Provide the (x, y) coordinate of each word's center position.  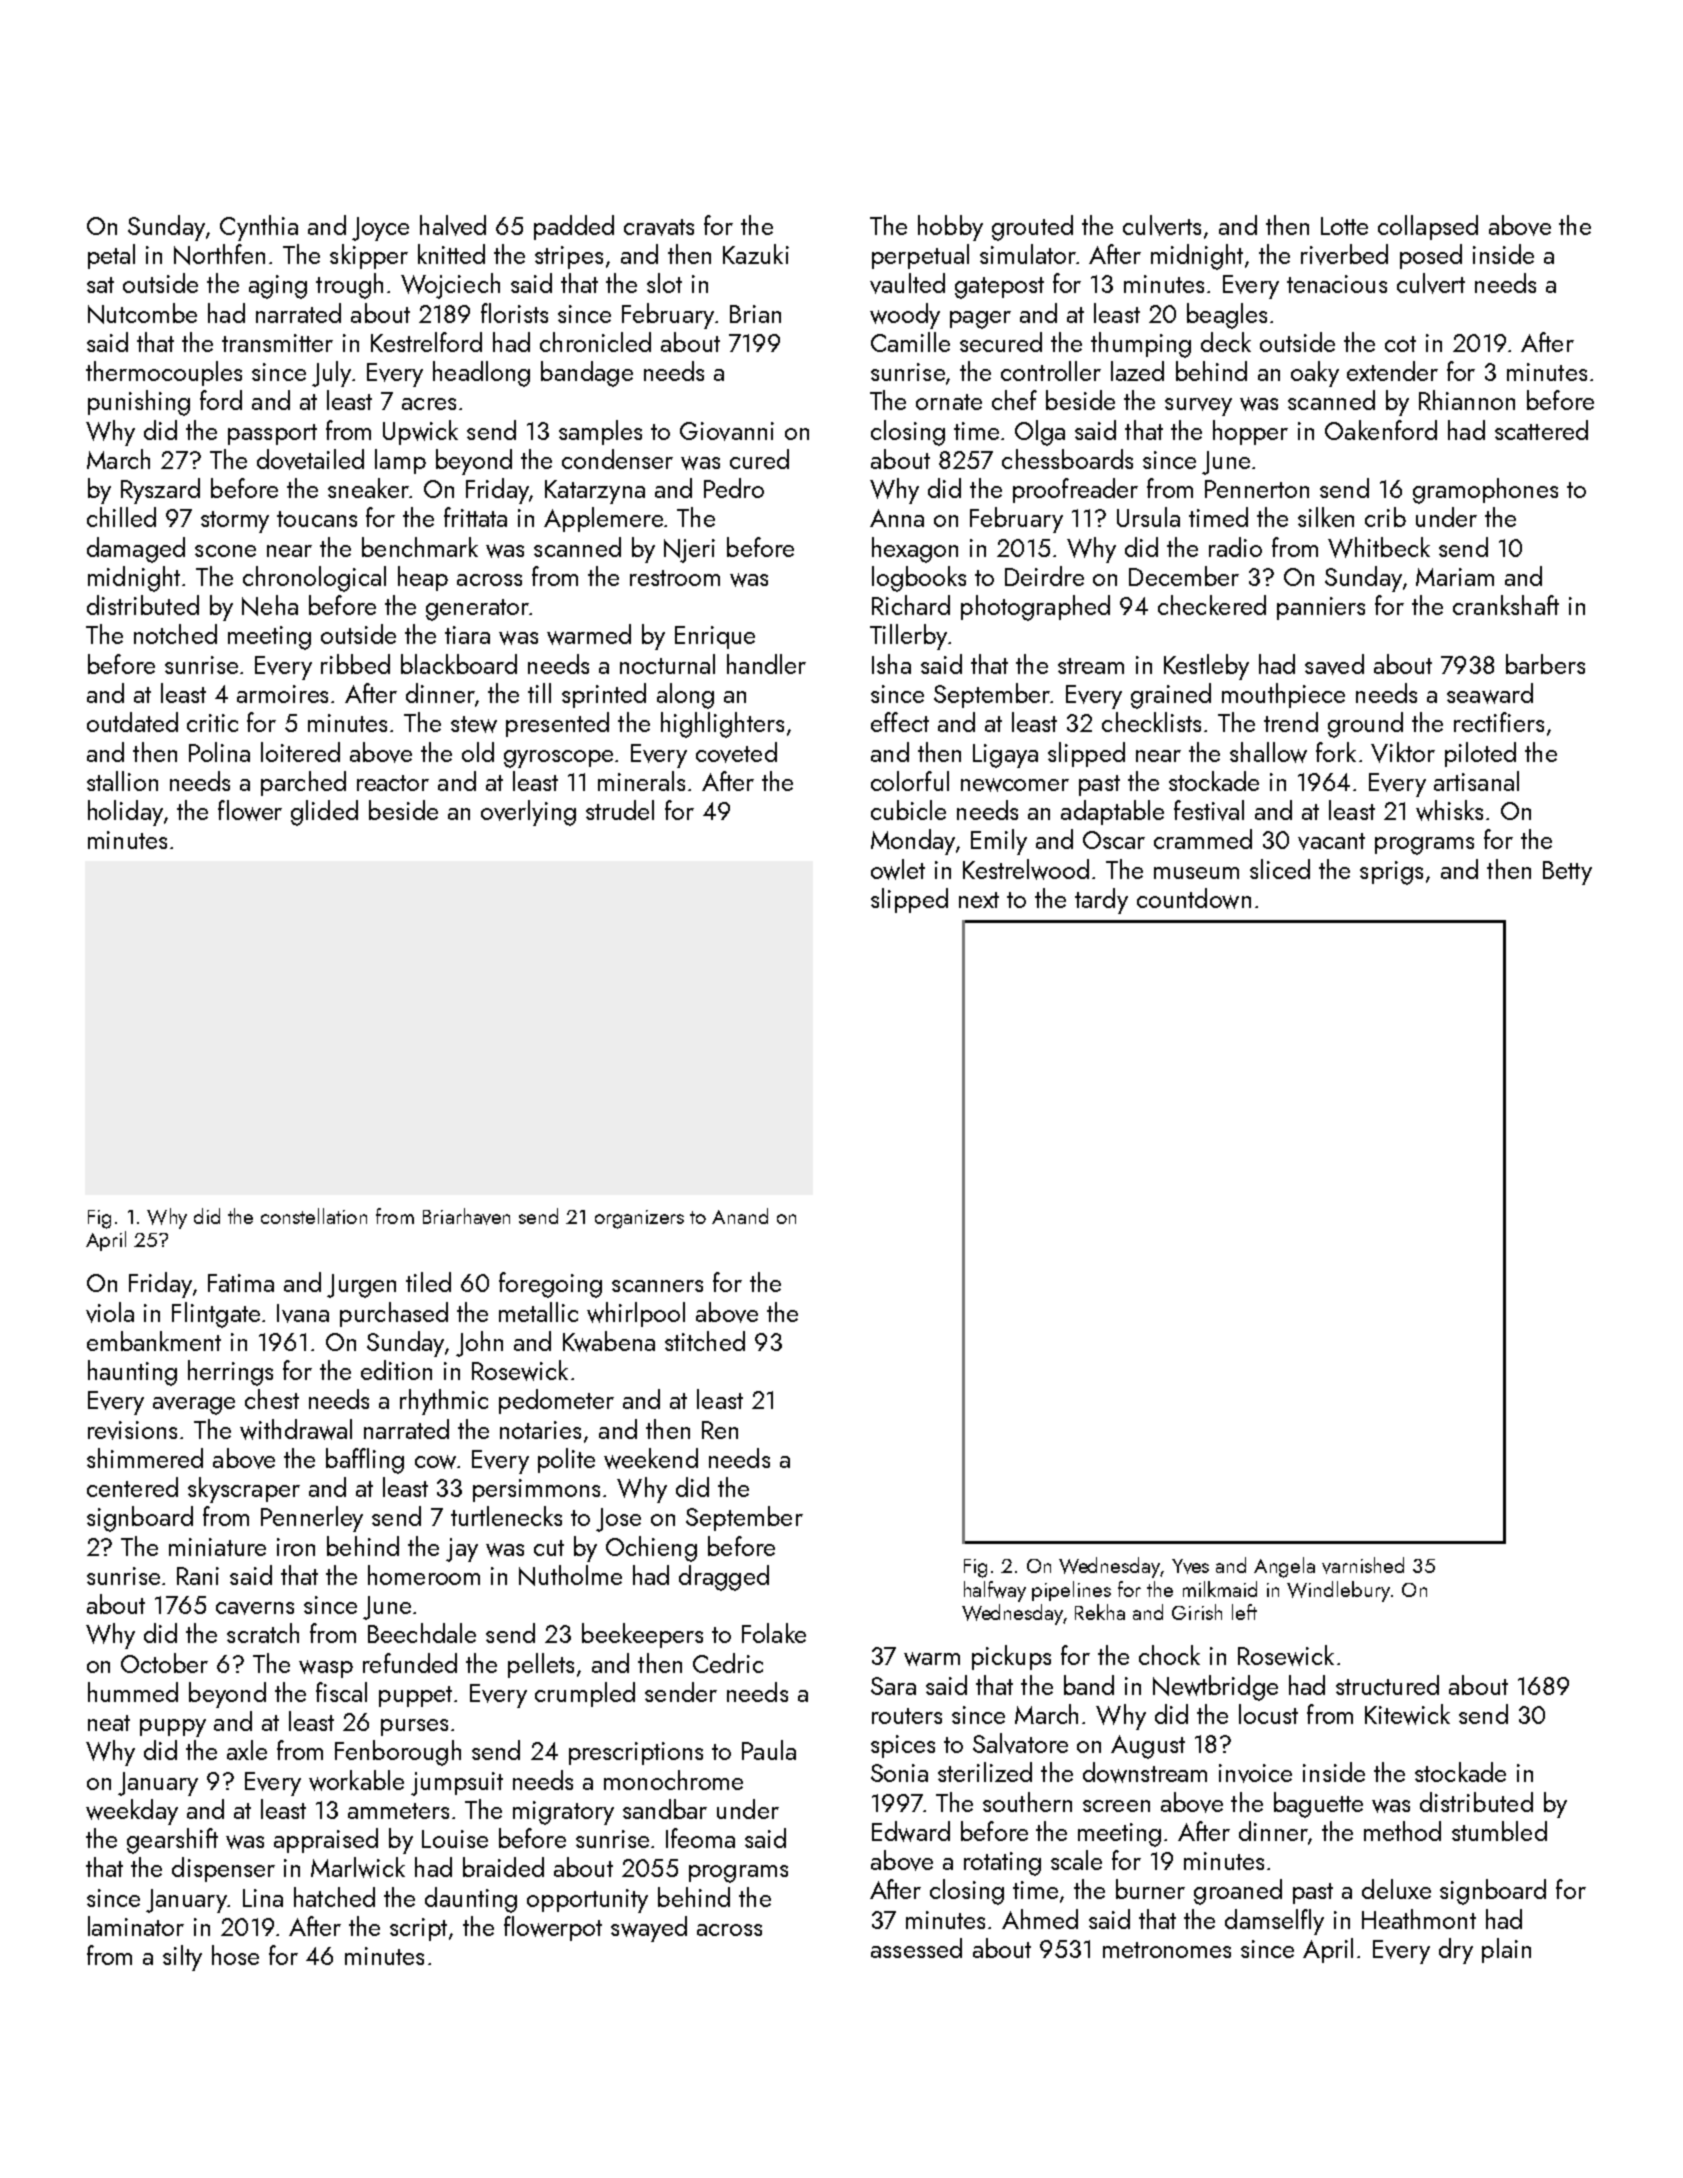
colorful (910, 781)
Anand (740, 1216)
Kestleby (1206, 667)
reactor (393, 783)
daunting (471, 1900)
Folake (774, 1633)
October (164, 1663)
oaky (1315, 374)
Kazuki (756, 254)
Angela (1284, 1567)
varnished (1363, 1565)
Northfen (219, 254)
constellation (314, 1216)
